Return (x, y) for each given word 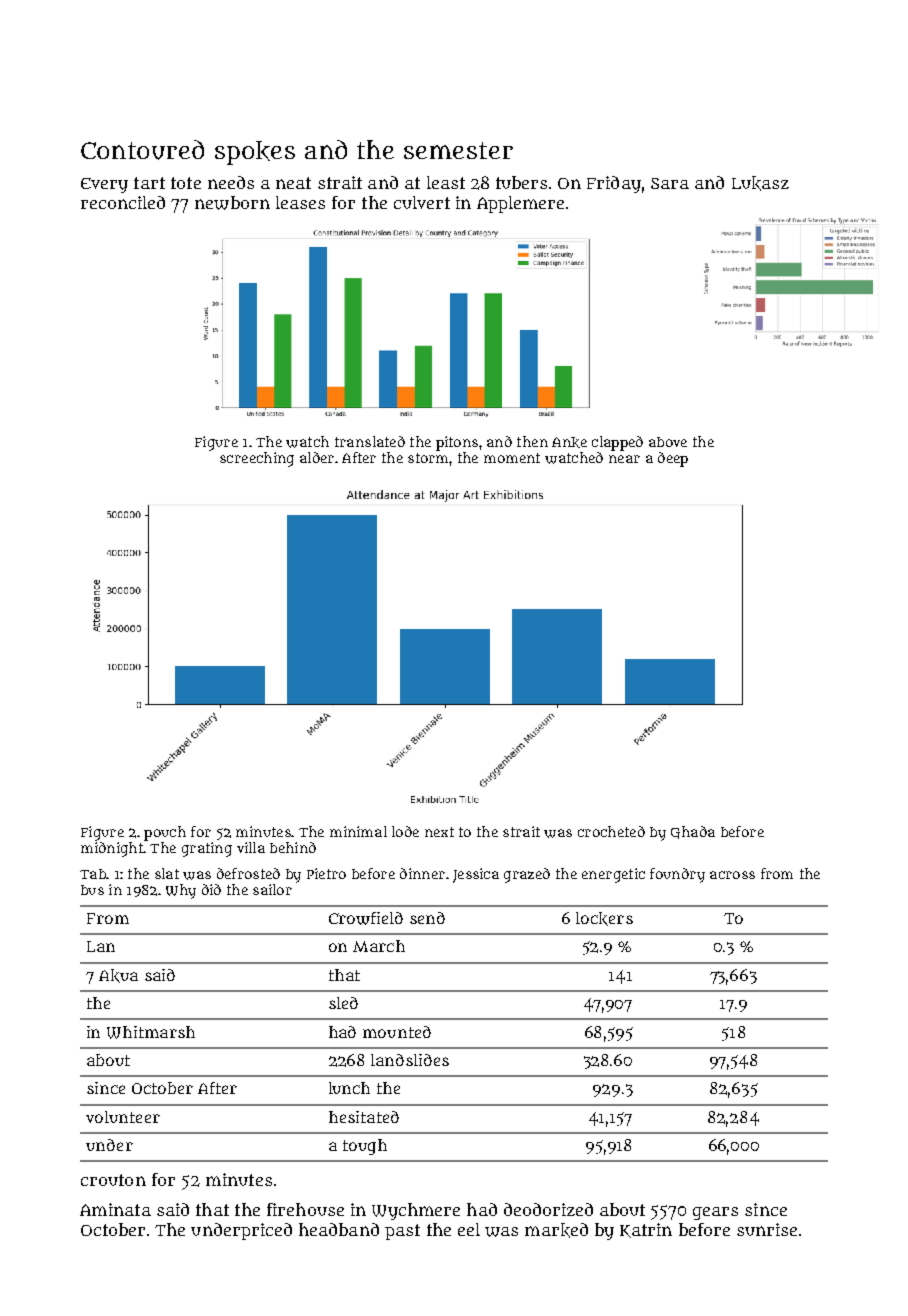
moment (512, 458)
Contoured (142, 150)
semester (458, 150)
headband (339, 1229)
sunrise (767, 1229)
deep (673, 459)
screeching (257, 459)
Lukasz (760, 183)
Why (181, 891)
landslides (410, 1060)
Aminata (115, 1209)
